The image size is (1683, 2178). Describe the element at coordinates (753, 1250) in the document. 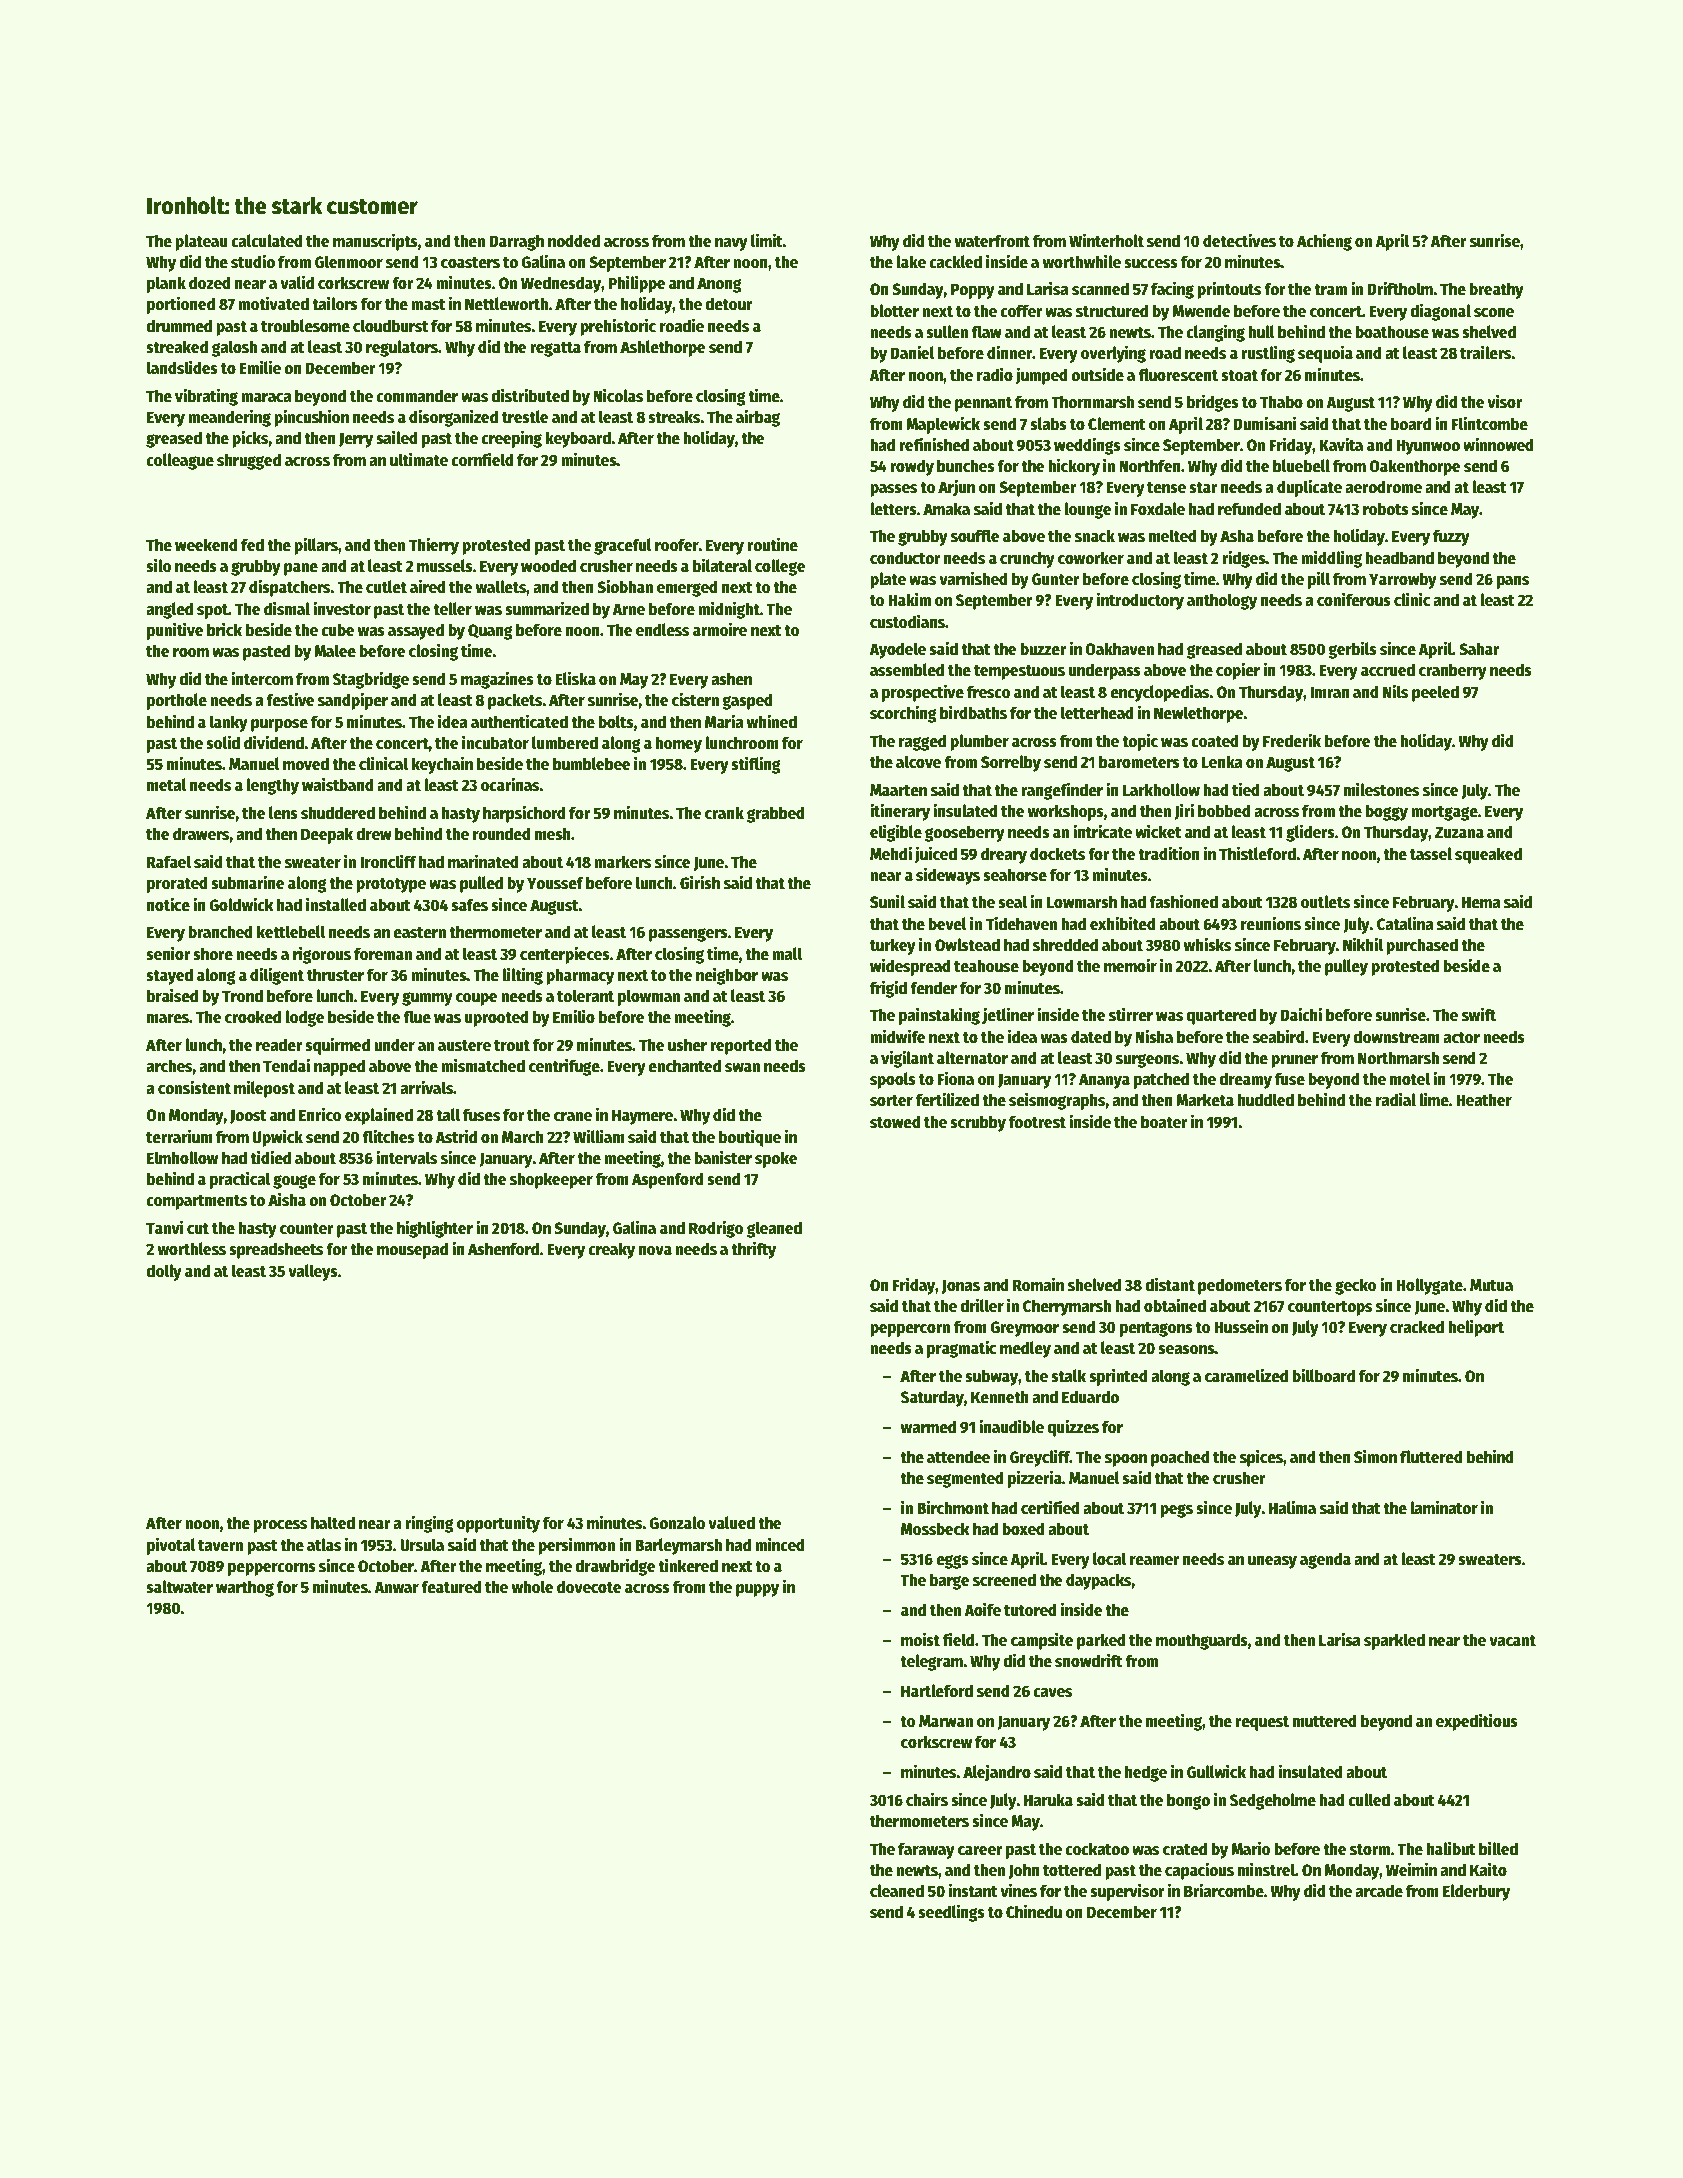

I see `thrifty` at that location.
